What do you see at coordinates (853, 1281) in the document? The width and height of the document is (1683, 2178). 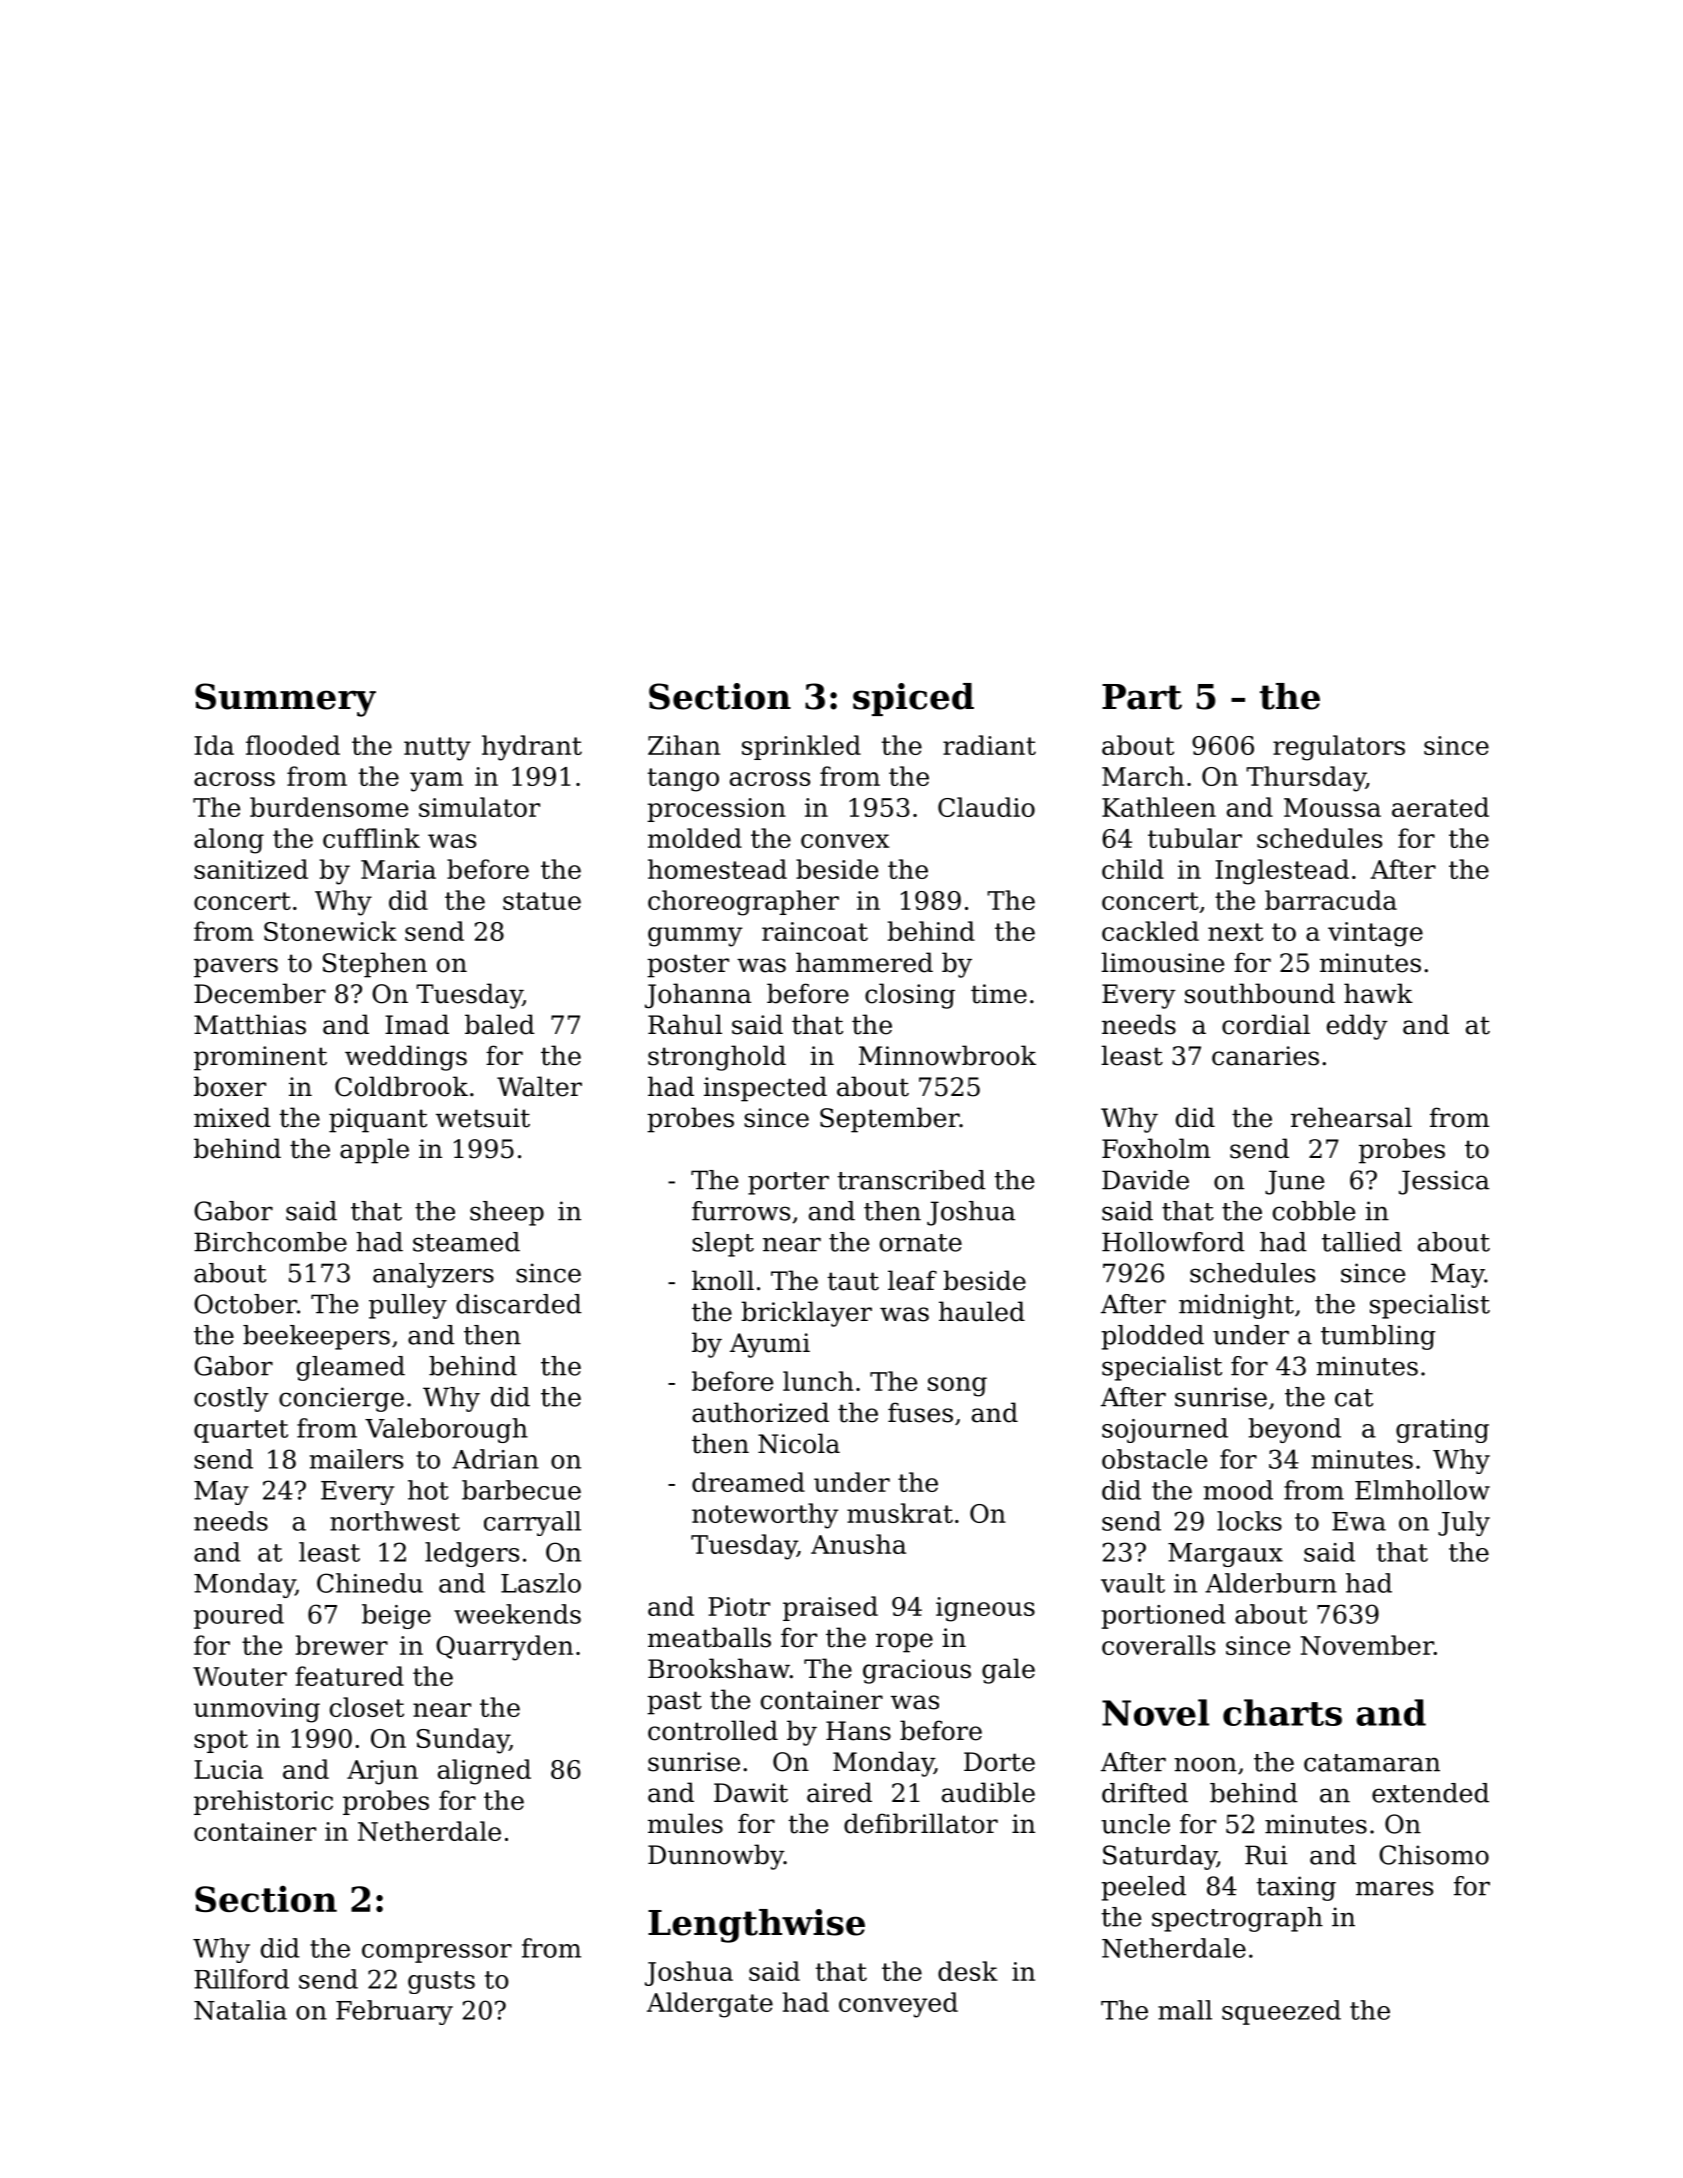 I see `taut` at bounding box center [853, 1281].
